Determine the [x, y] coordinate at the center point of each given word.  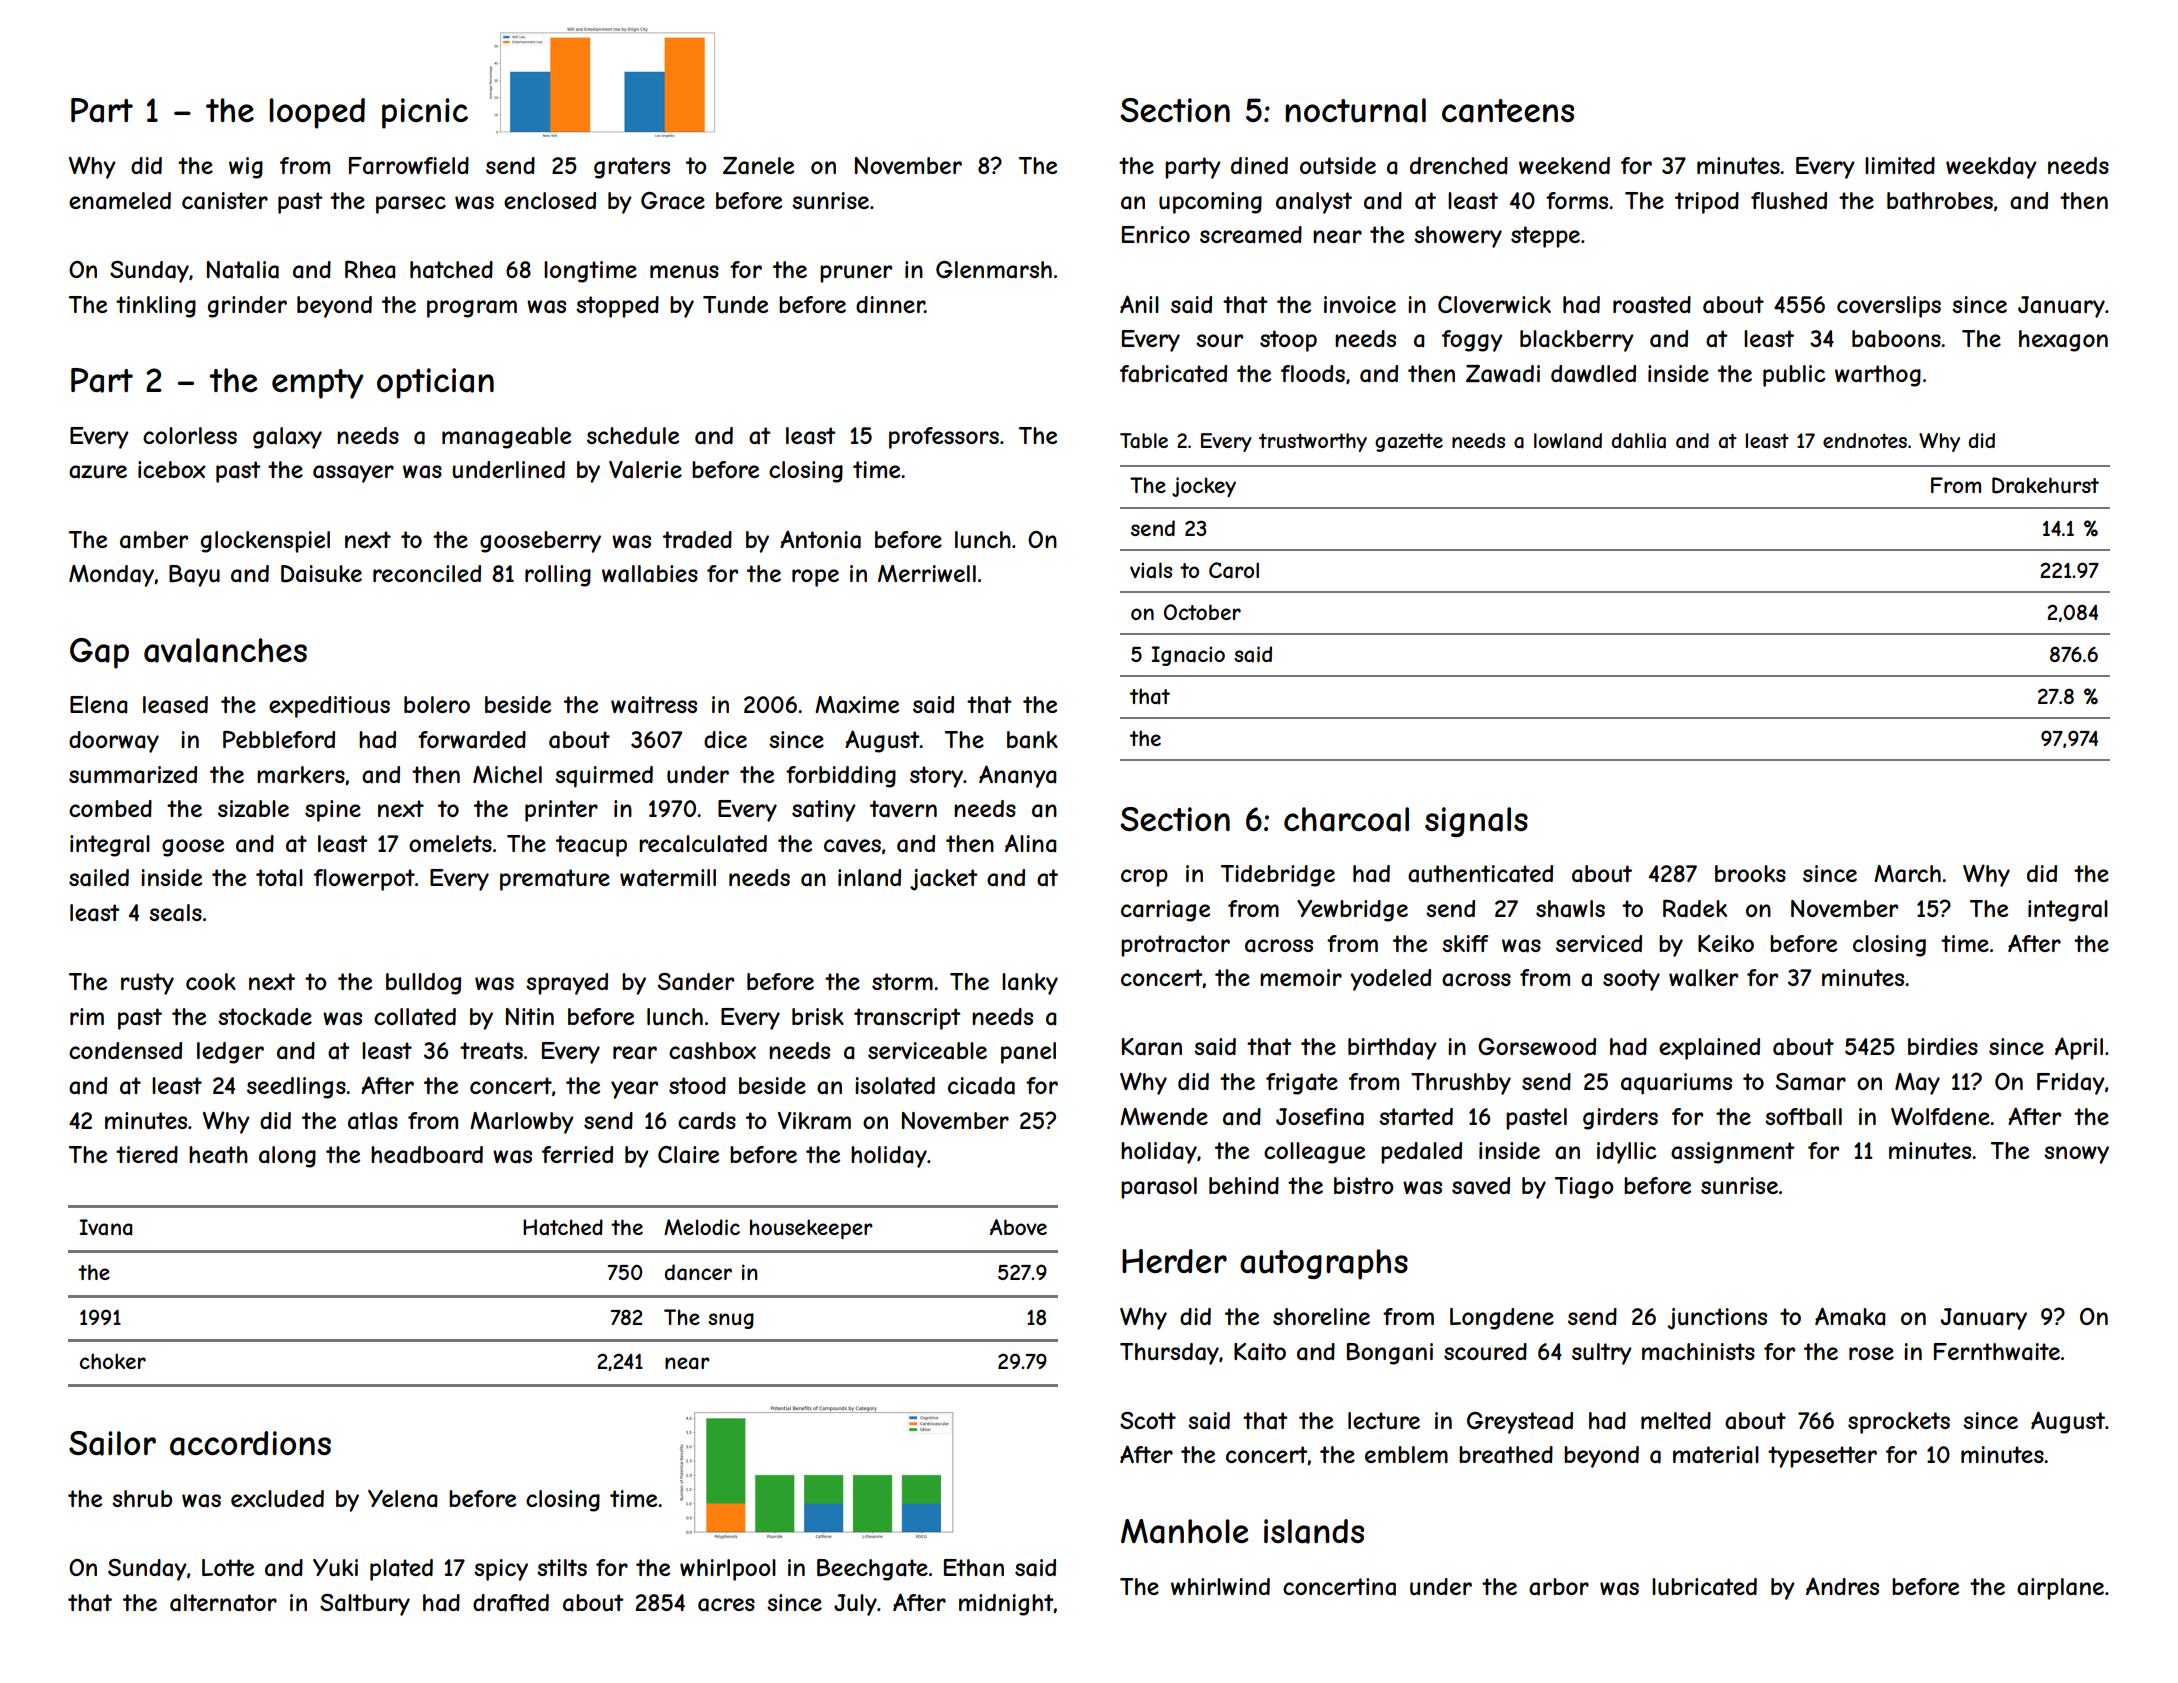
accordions [250, 1443]
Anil [1139, 304]
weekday [1991, 168]
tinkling [156, 307]
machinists [1698, 1352]
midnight [1006, 1605]
